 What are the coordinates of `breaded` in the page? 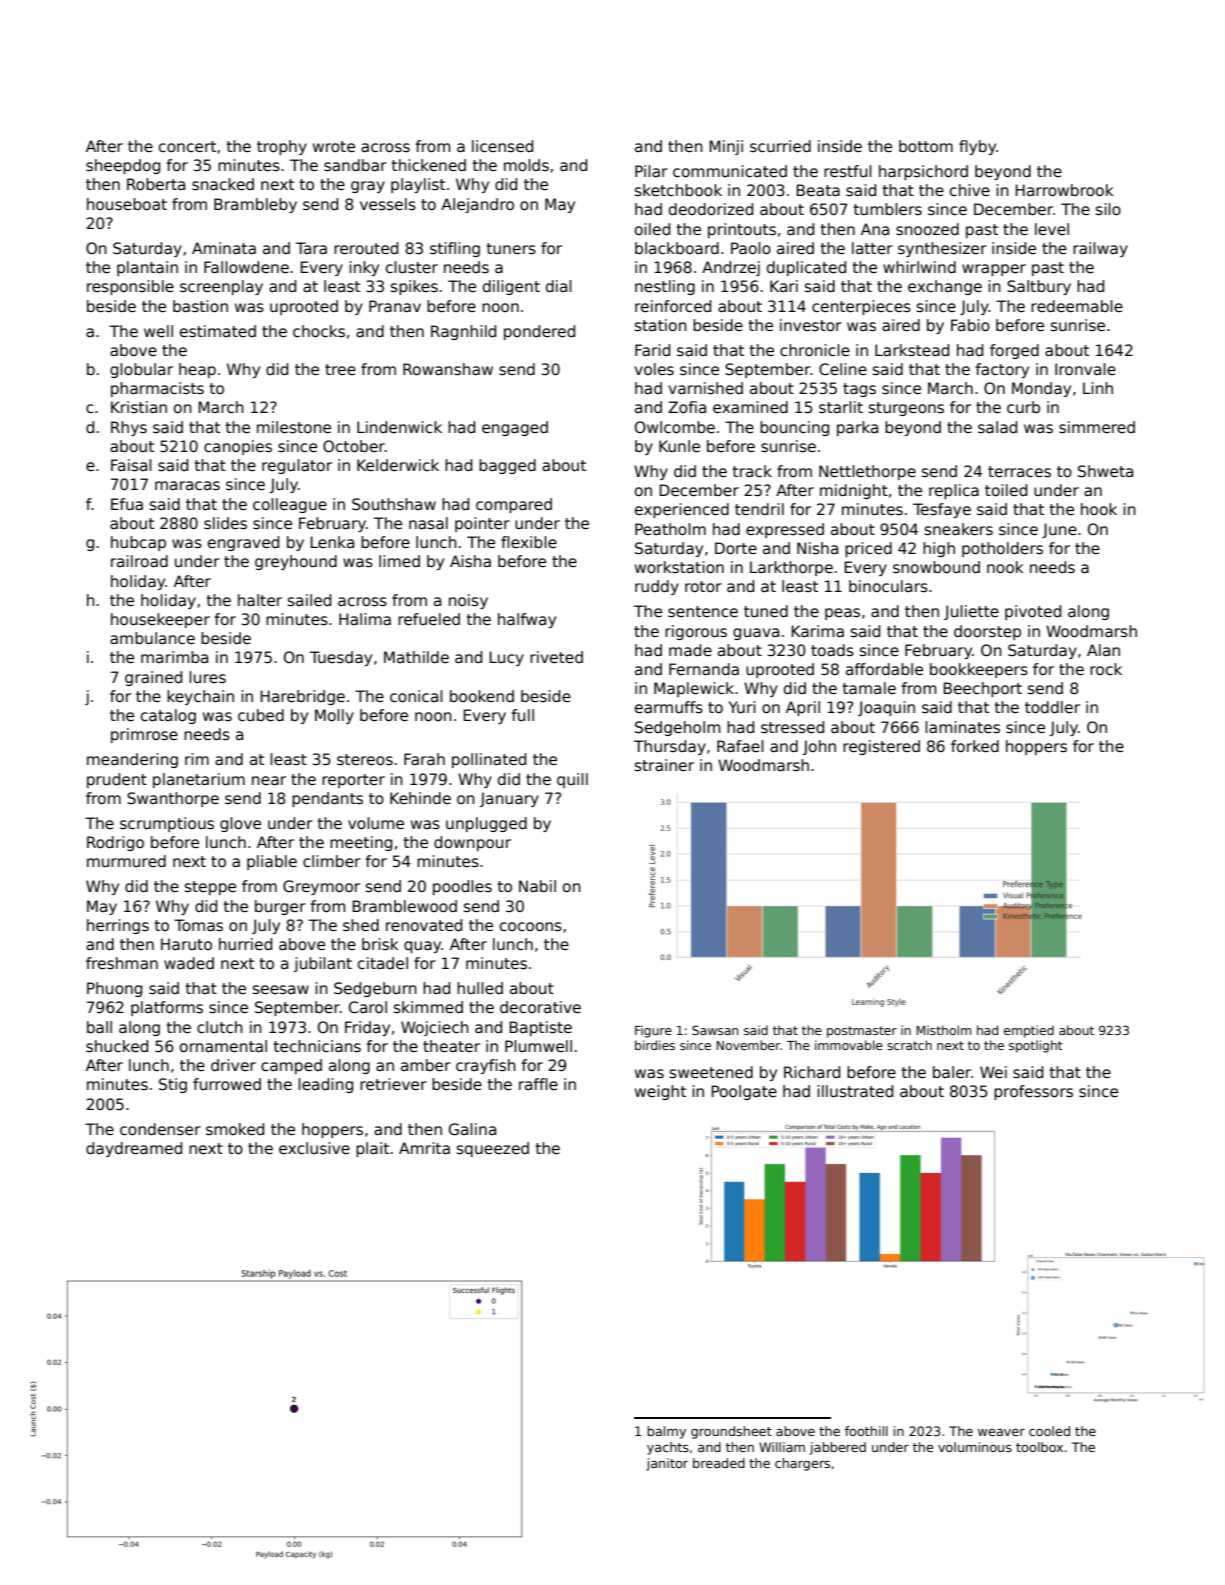 It's located at (719, 1463).
